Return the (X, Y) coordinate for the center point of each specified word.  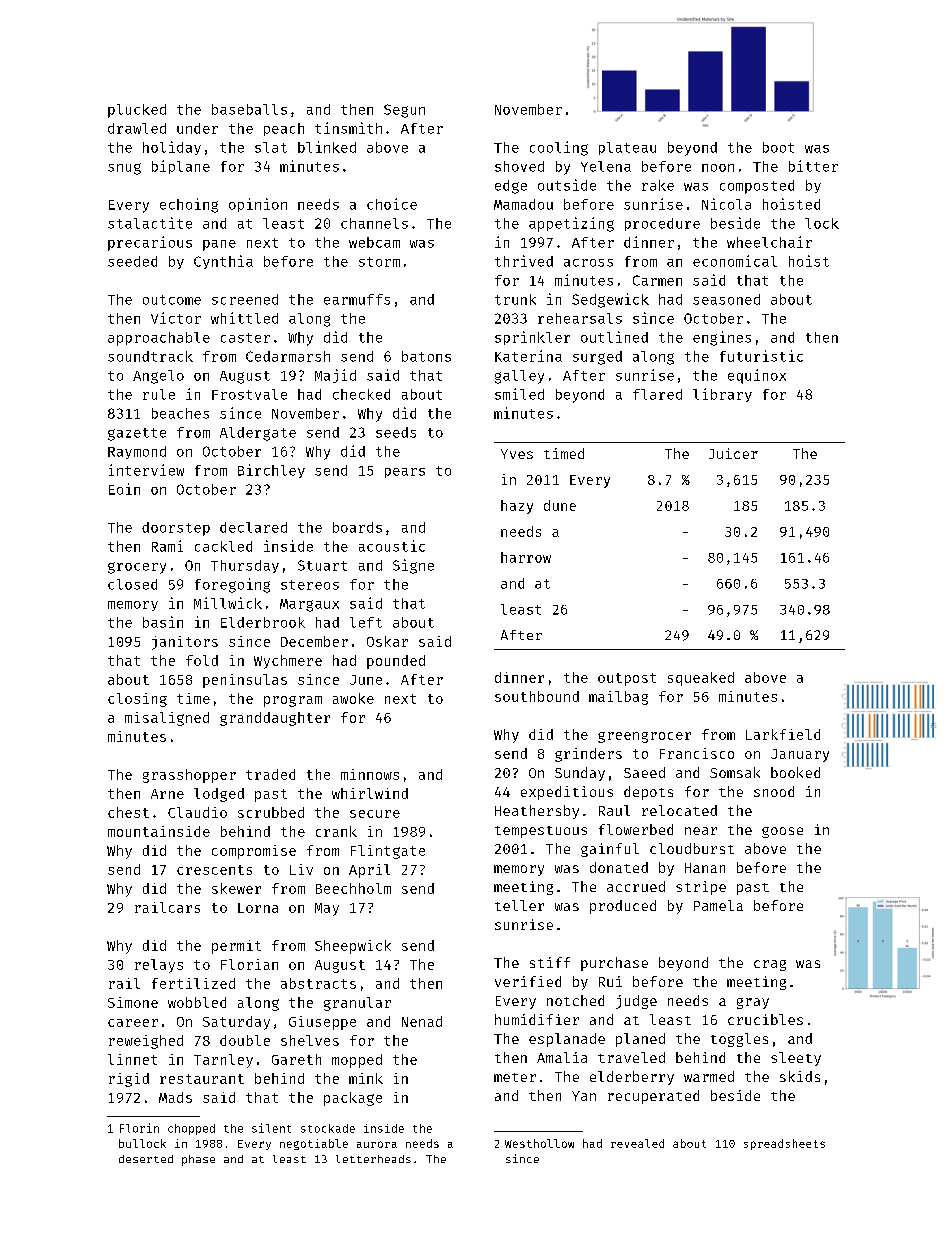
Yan (584, 1096)
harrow (526, 557)
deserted (146, 1159)
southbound (537, 696)
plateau (627, 148)
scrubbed (271, 812)
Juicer (733, 453)
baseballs (249, 109)
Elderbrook (263, 622)
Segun (404, 111)
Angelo (158, 377)
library (722, 395)
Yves (517, 454)
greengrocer (644, 737)
